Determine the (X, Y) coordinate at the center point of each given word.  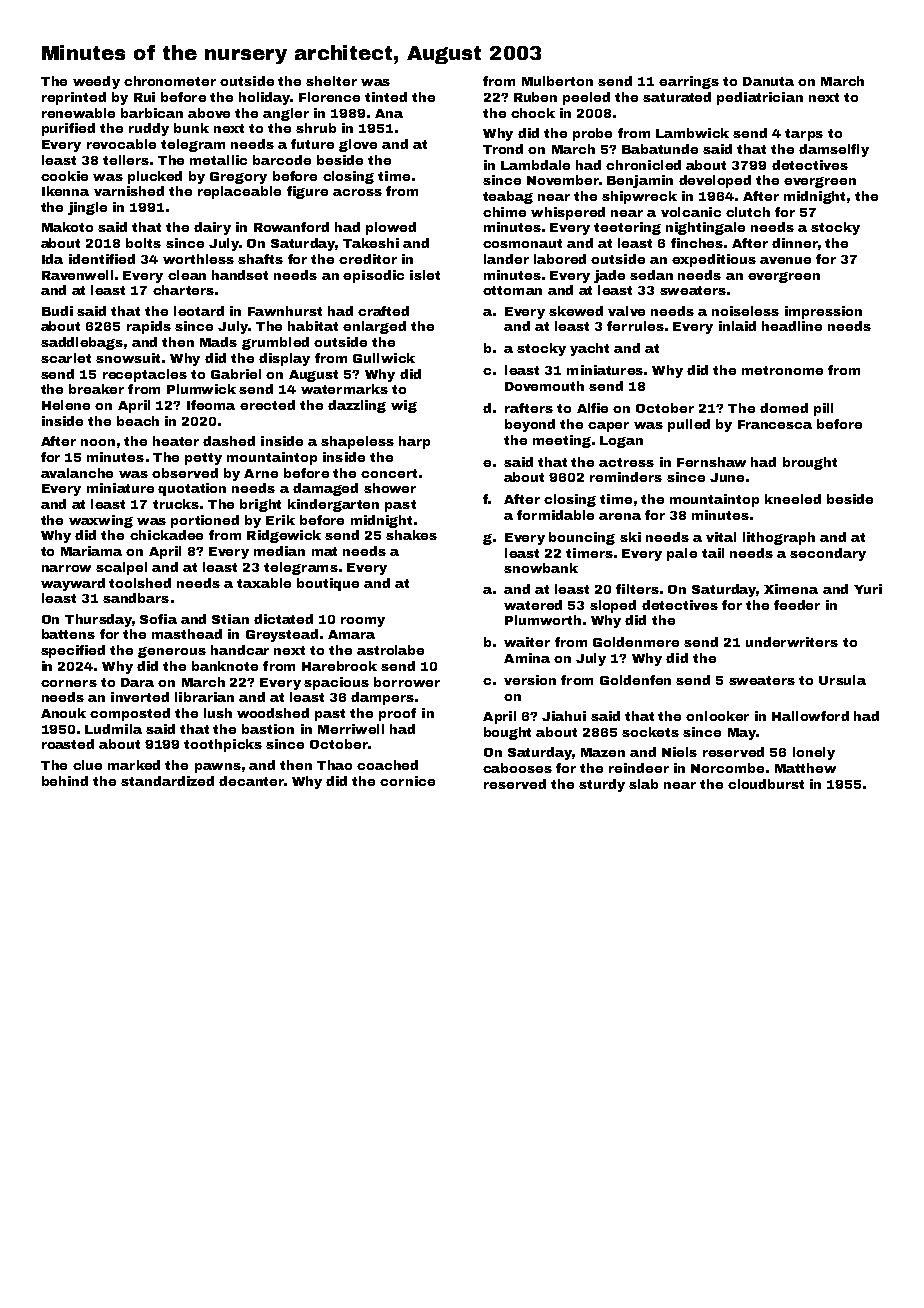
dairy (212, 228)
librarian (204, 697)
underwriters (792, 642)
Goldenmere (636, 642)
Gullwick (384, 358)
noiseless (745, 311)
